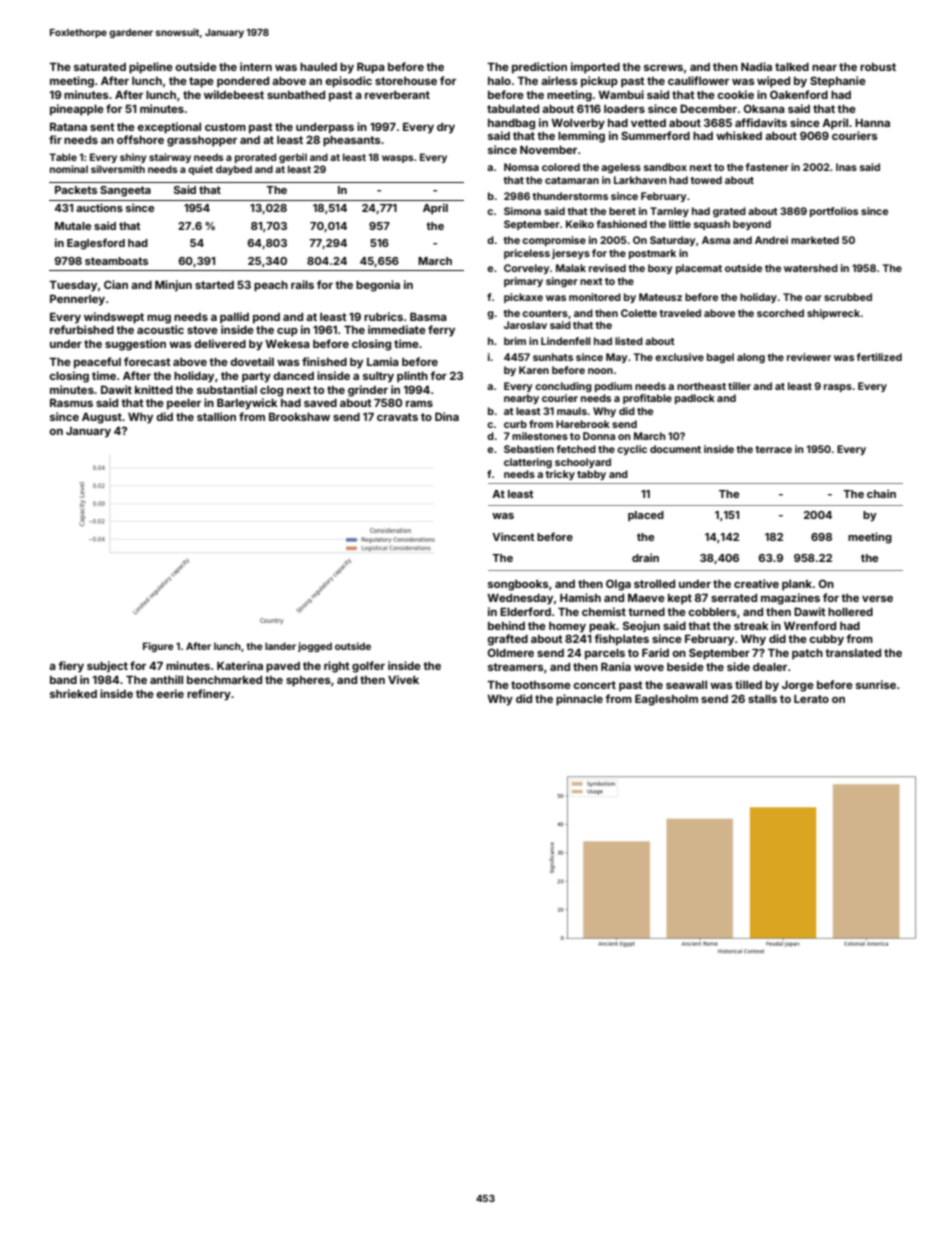 The image size is (952, 1233). Describe the element at coordinates (227, 389) in the screenshot. I see `substantial` at that location.
